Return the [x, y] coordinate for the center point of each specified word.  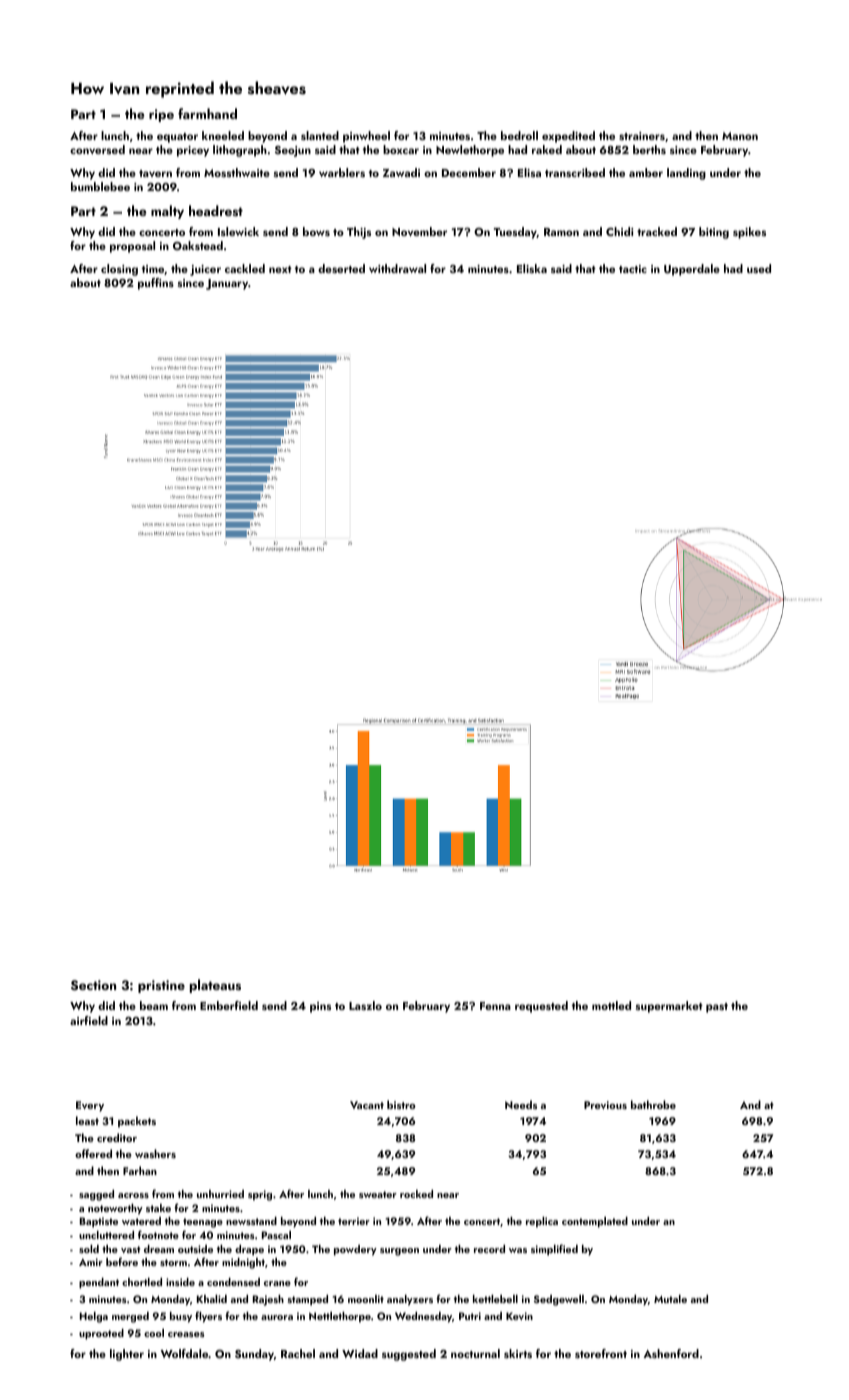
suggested [409, 1355]
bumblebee [100, 186]
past [717, 1008]
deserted [341, 268]
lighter [127, 1355]
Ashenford [671, 1353]
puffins [156, 284]
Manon [740, 136]
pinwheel [366, 137]
